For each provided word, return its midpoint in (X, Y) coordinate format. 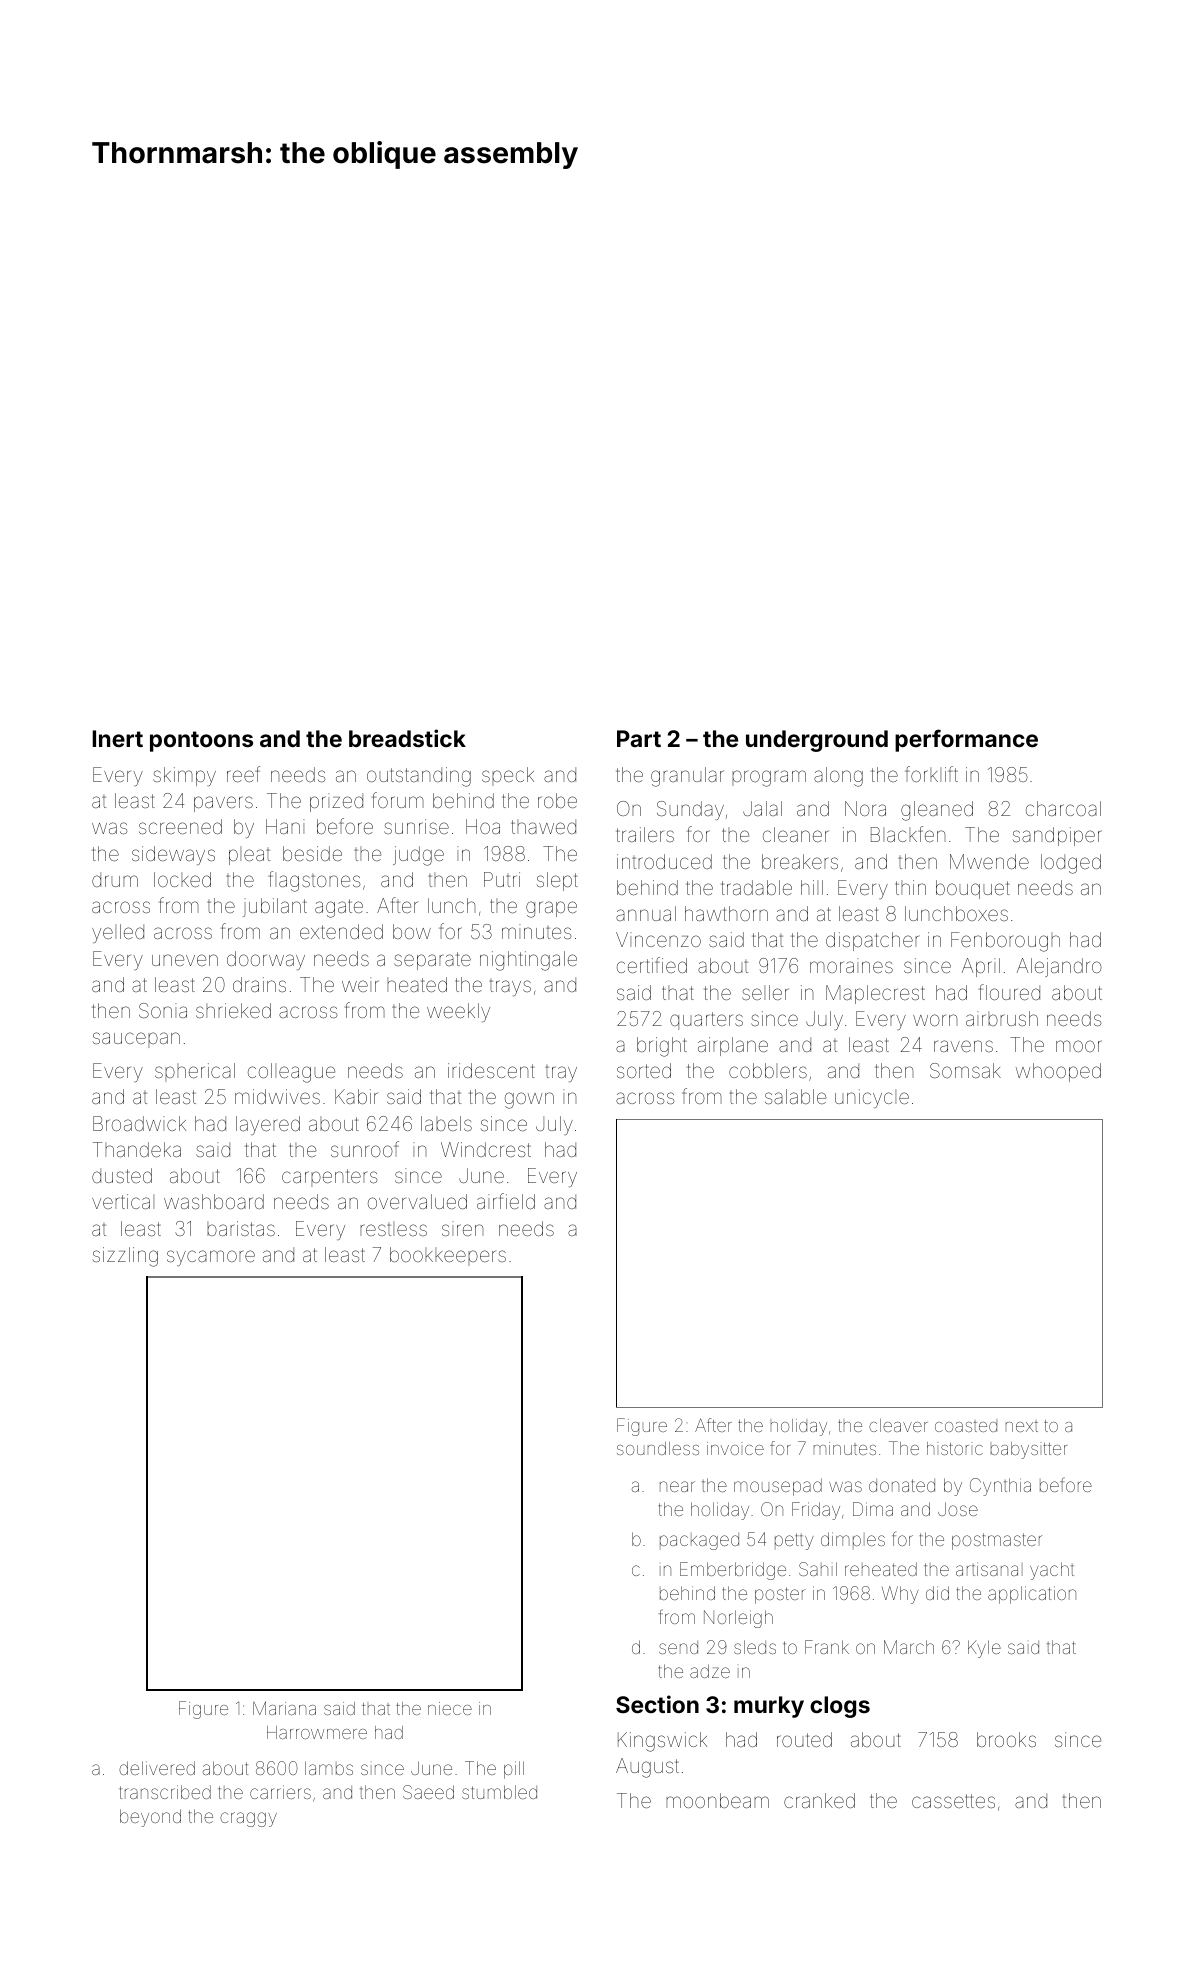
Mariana (284, 1708)
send (678, 1647)
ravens (963, 1046)
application (1032, 1595)
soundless (658, 1448)
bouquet (973, 889)
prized (336, 802)
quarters (706, 1021)
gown (529, 1100)
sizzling (125, 1257)
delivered (157, 1768)
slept (557, 881)
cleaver (898, 1425)
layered (268, 1125)
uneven (185, 960)
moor (1079, 1046)
